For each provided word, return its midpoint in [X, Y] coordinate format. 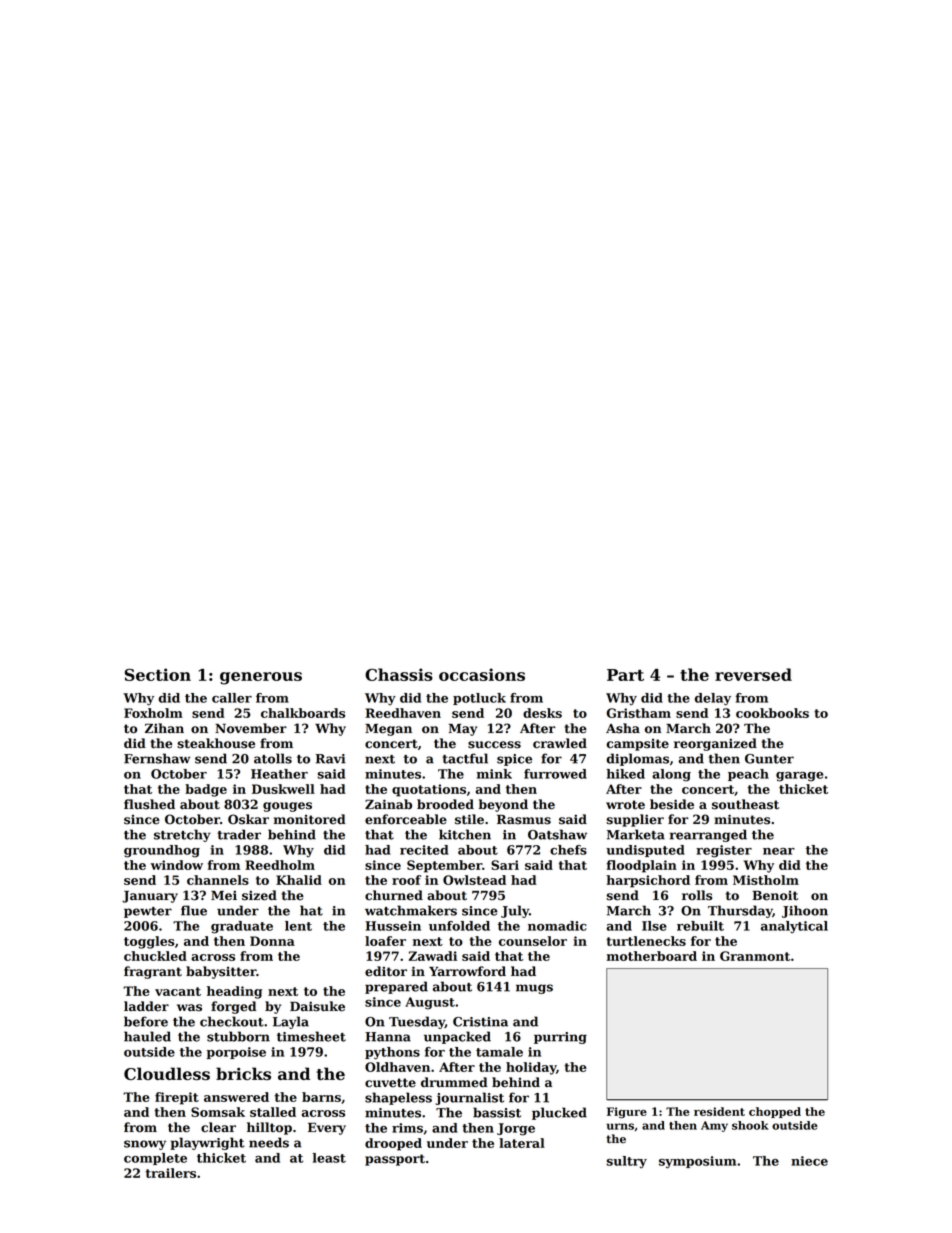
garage [800, 777]
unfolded [459, 926]
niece [809, 1161]
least [329, 1158]
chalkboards [303, 713]
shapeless [398, 1098]
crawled [560, 743]
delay [713, 699]
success [494, 745]
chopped [775, 1112]
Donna [272, 941]
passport [395, 1160]
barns [321, 1097]
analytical [794, 927]
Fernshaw [157, 758]
